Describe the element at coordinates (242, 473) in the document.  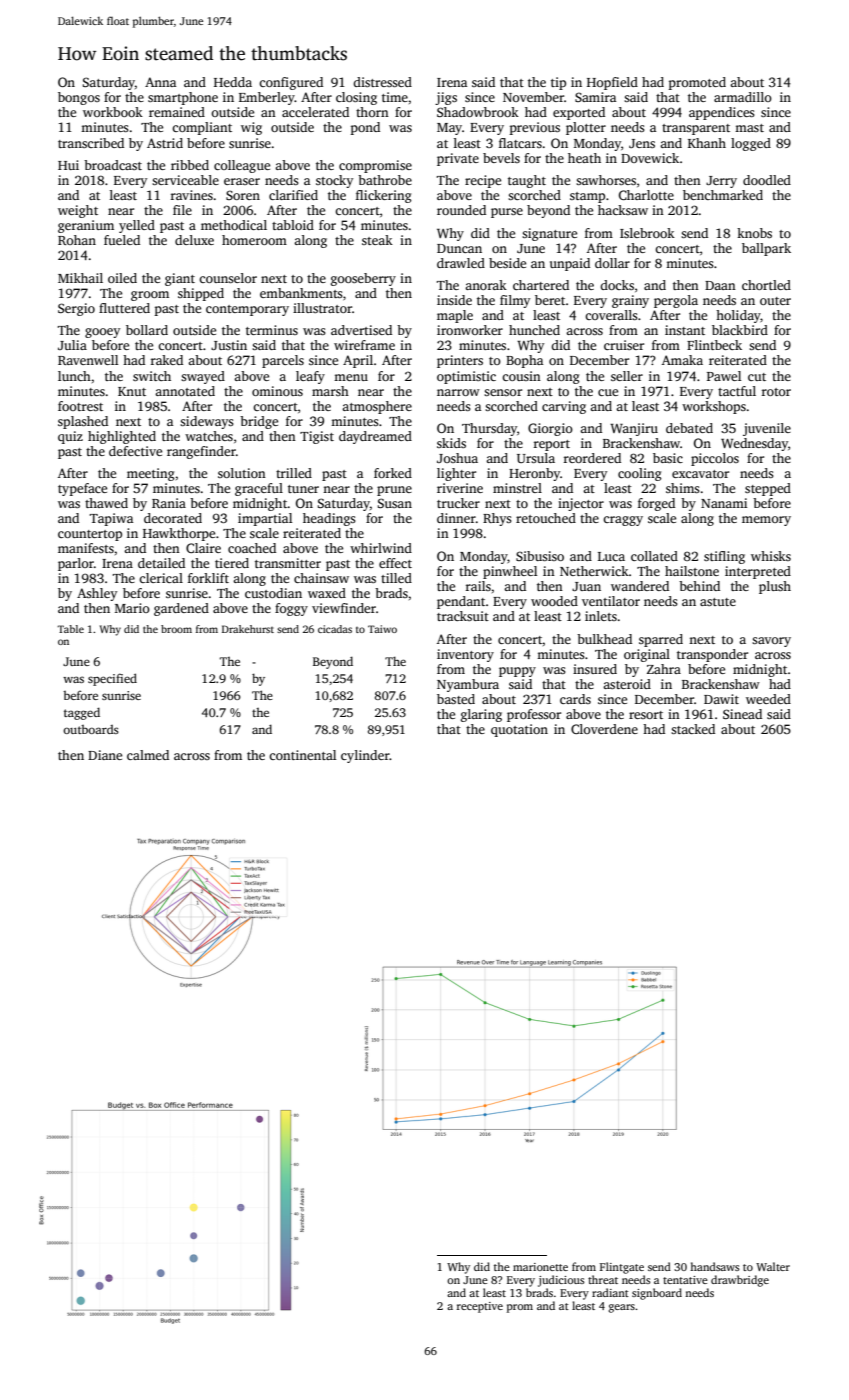
I see `solution` at that location.
